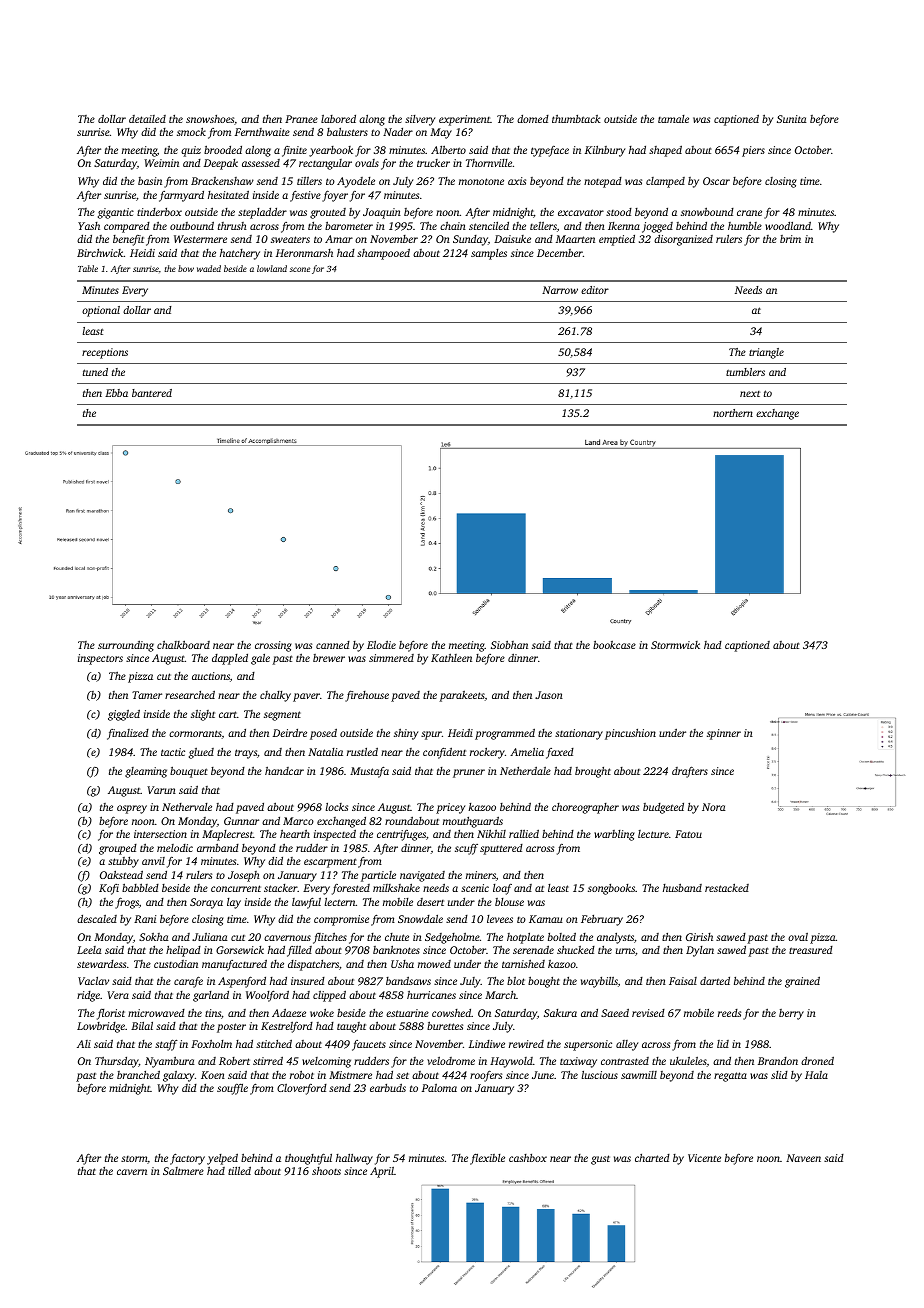 The image size is (924, 1308). I want to click on piers, so click(753, 151).
